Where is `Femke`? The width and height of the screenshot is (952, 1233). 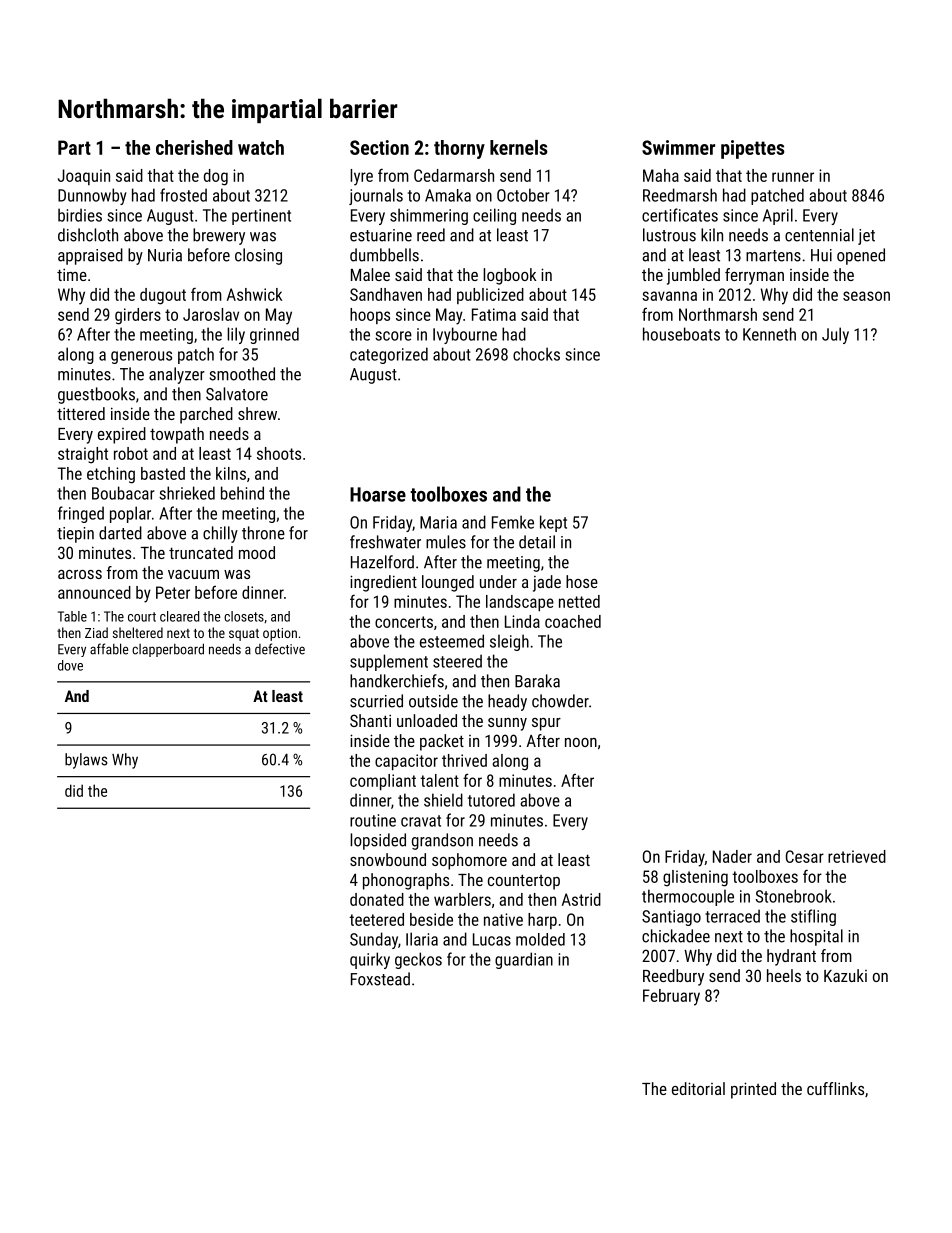
Femke is located at coordinates (513, 522).
